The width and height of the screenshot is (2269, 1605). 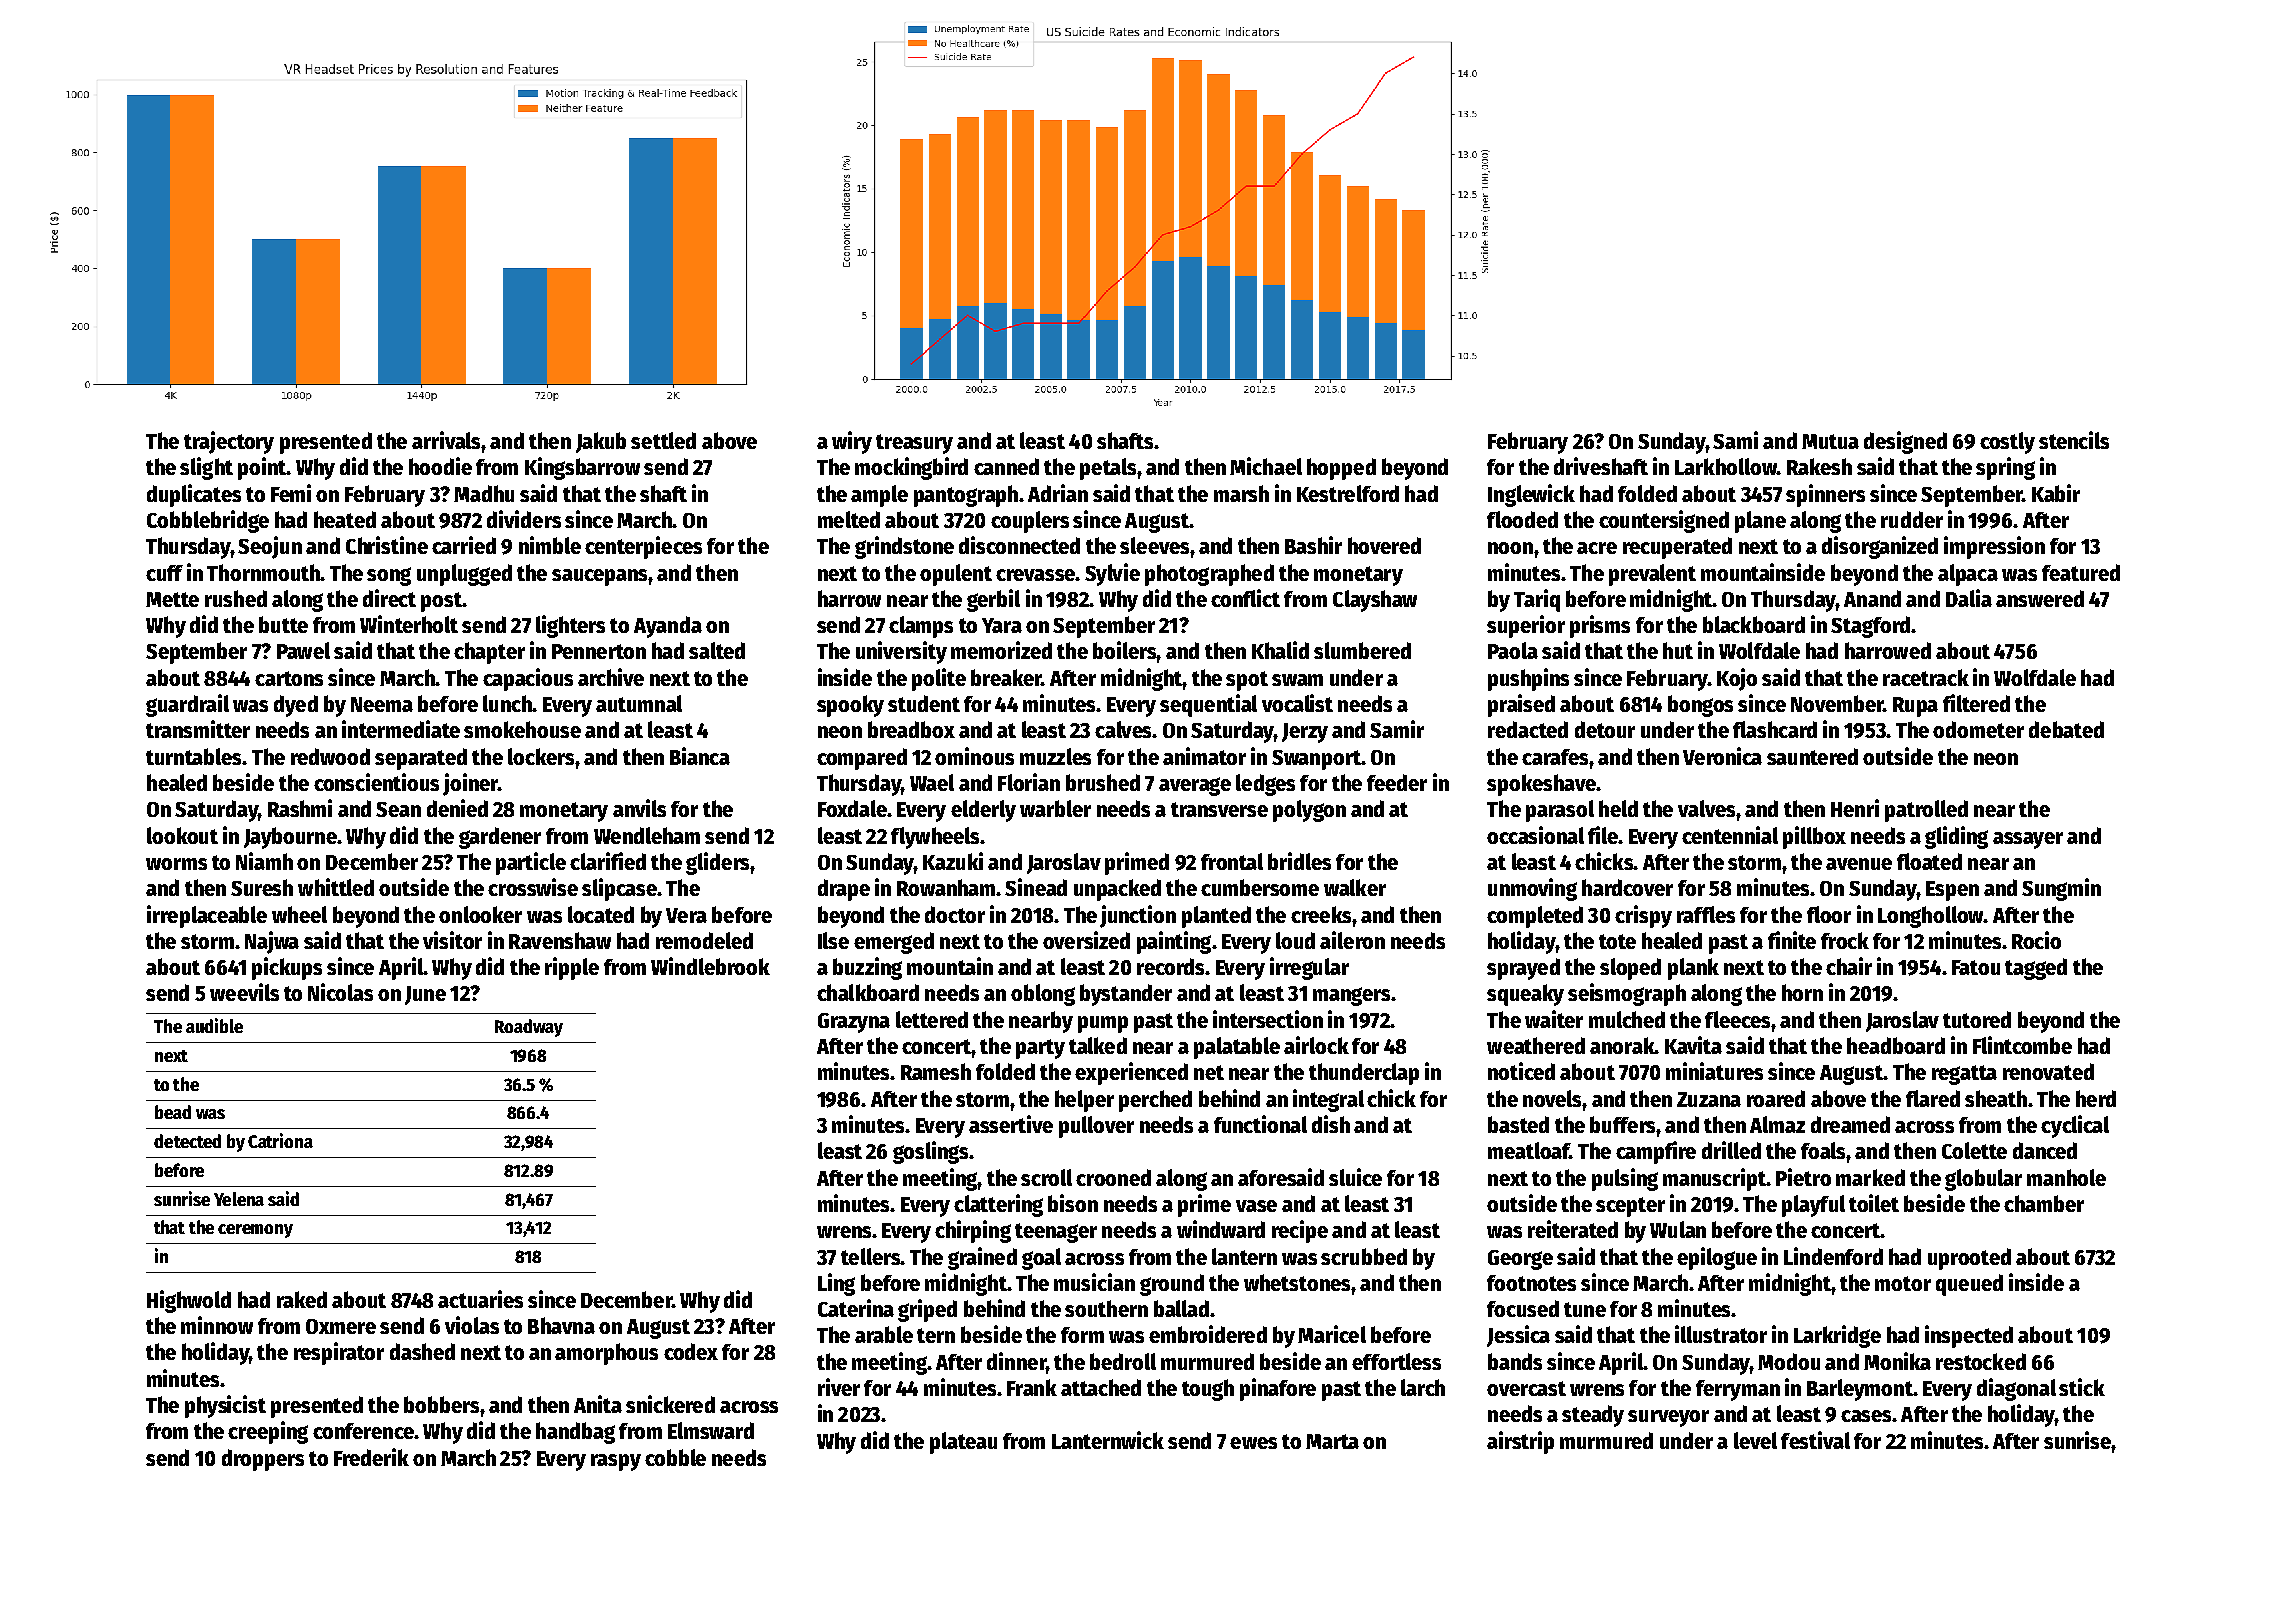 I want to click on assayer, so click(x=2028, y=840).
